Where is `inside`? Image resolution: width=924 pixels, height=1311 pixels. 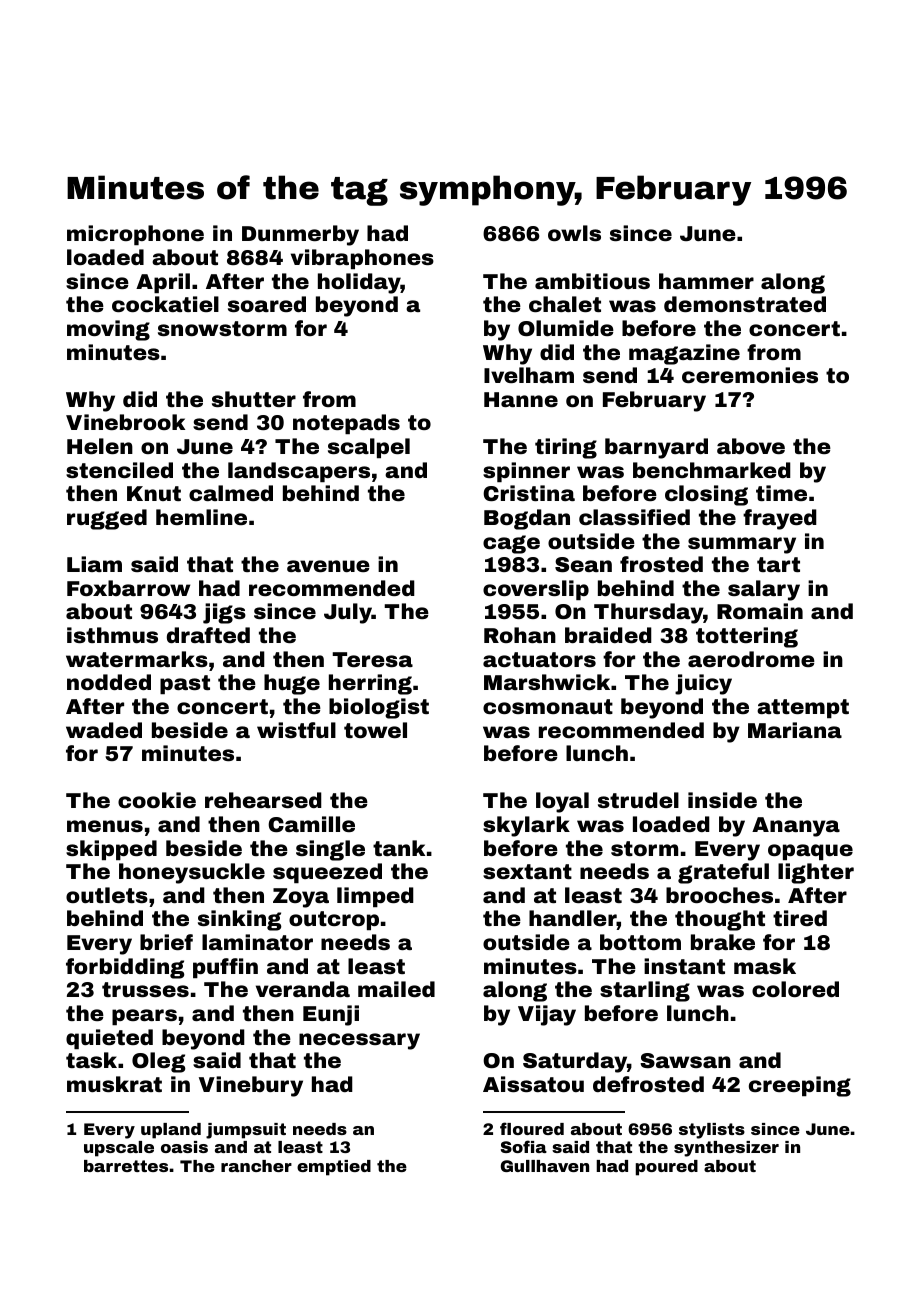 inside is located at coordinates (722, 800).
